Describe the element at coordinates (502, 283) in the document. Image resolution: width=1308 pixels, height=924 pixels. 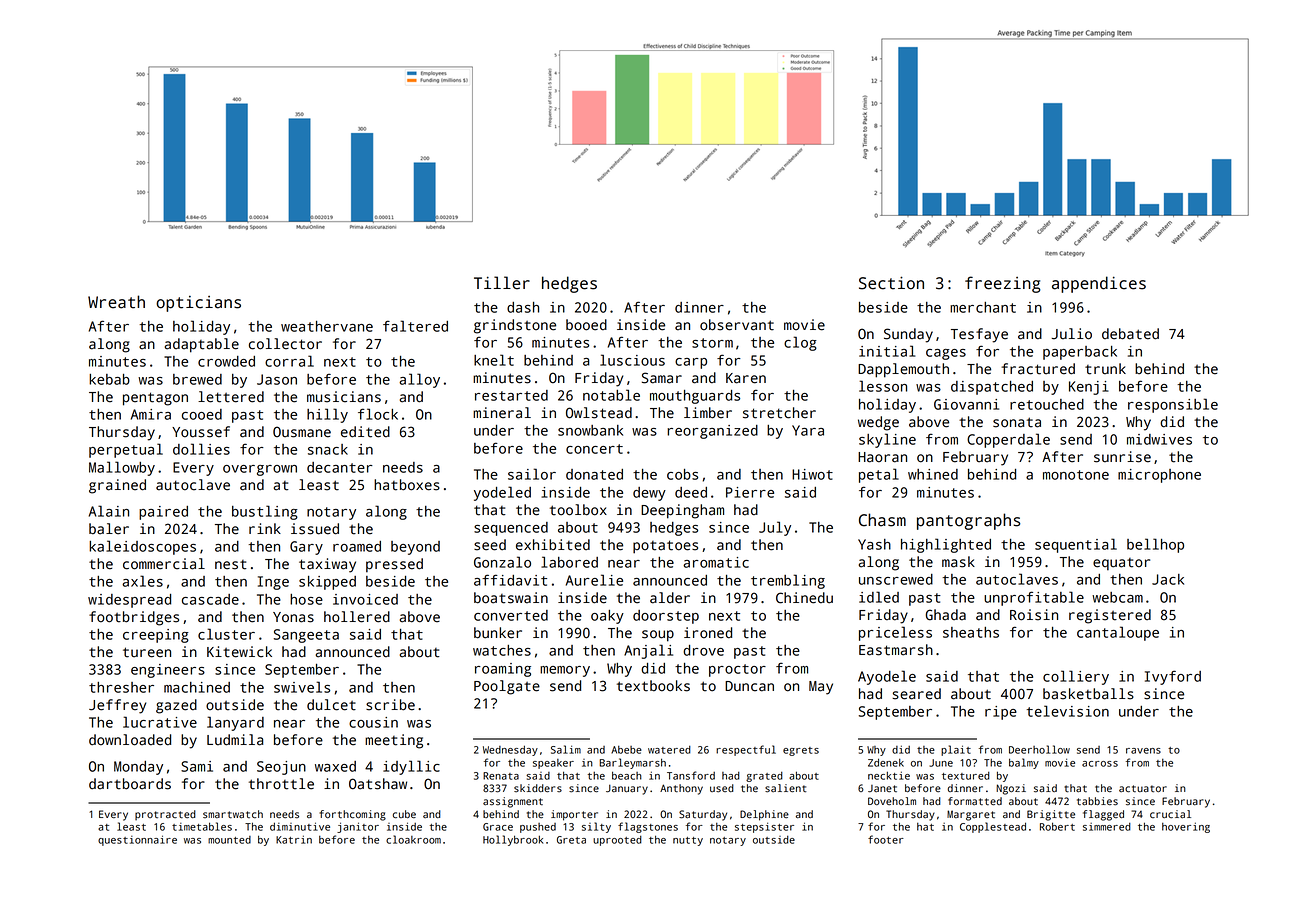
I see `Tiller` at that location.
